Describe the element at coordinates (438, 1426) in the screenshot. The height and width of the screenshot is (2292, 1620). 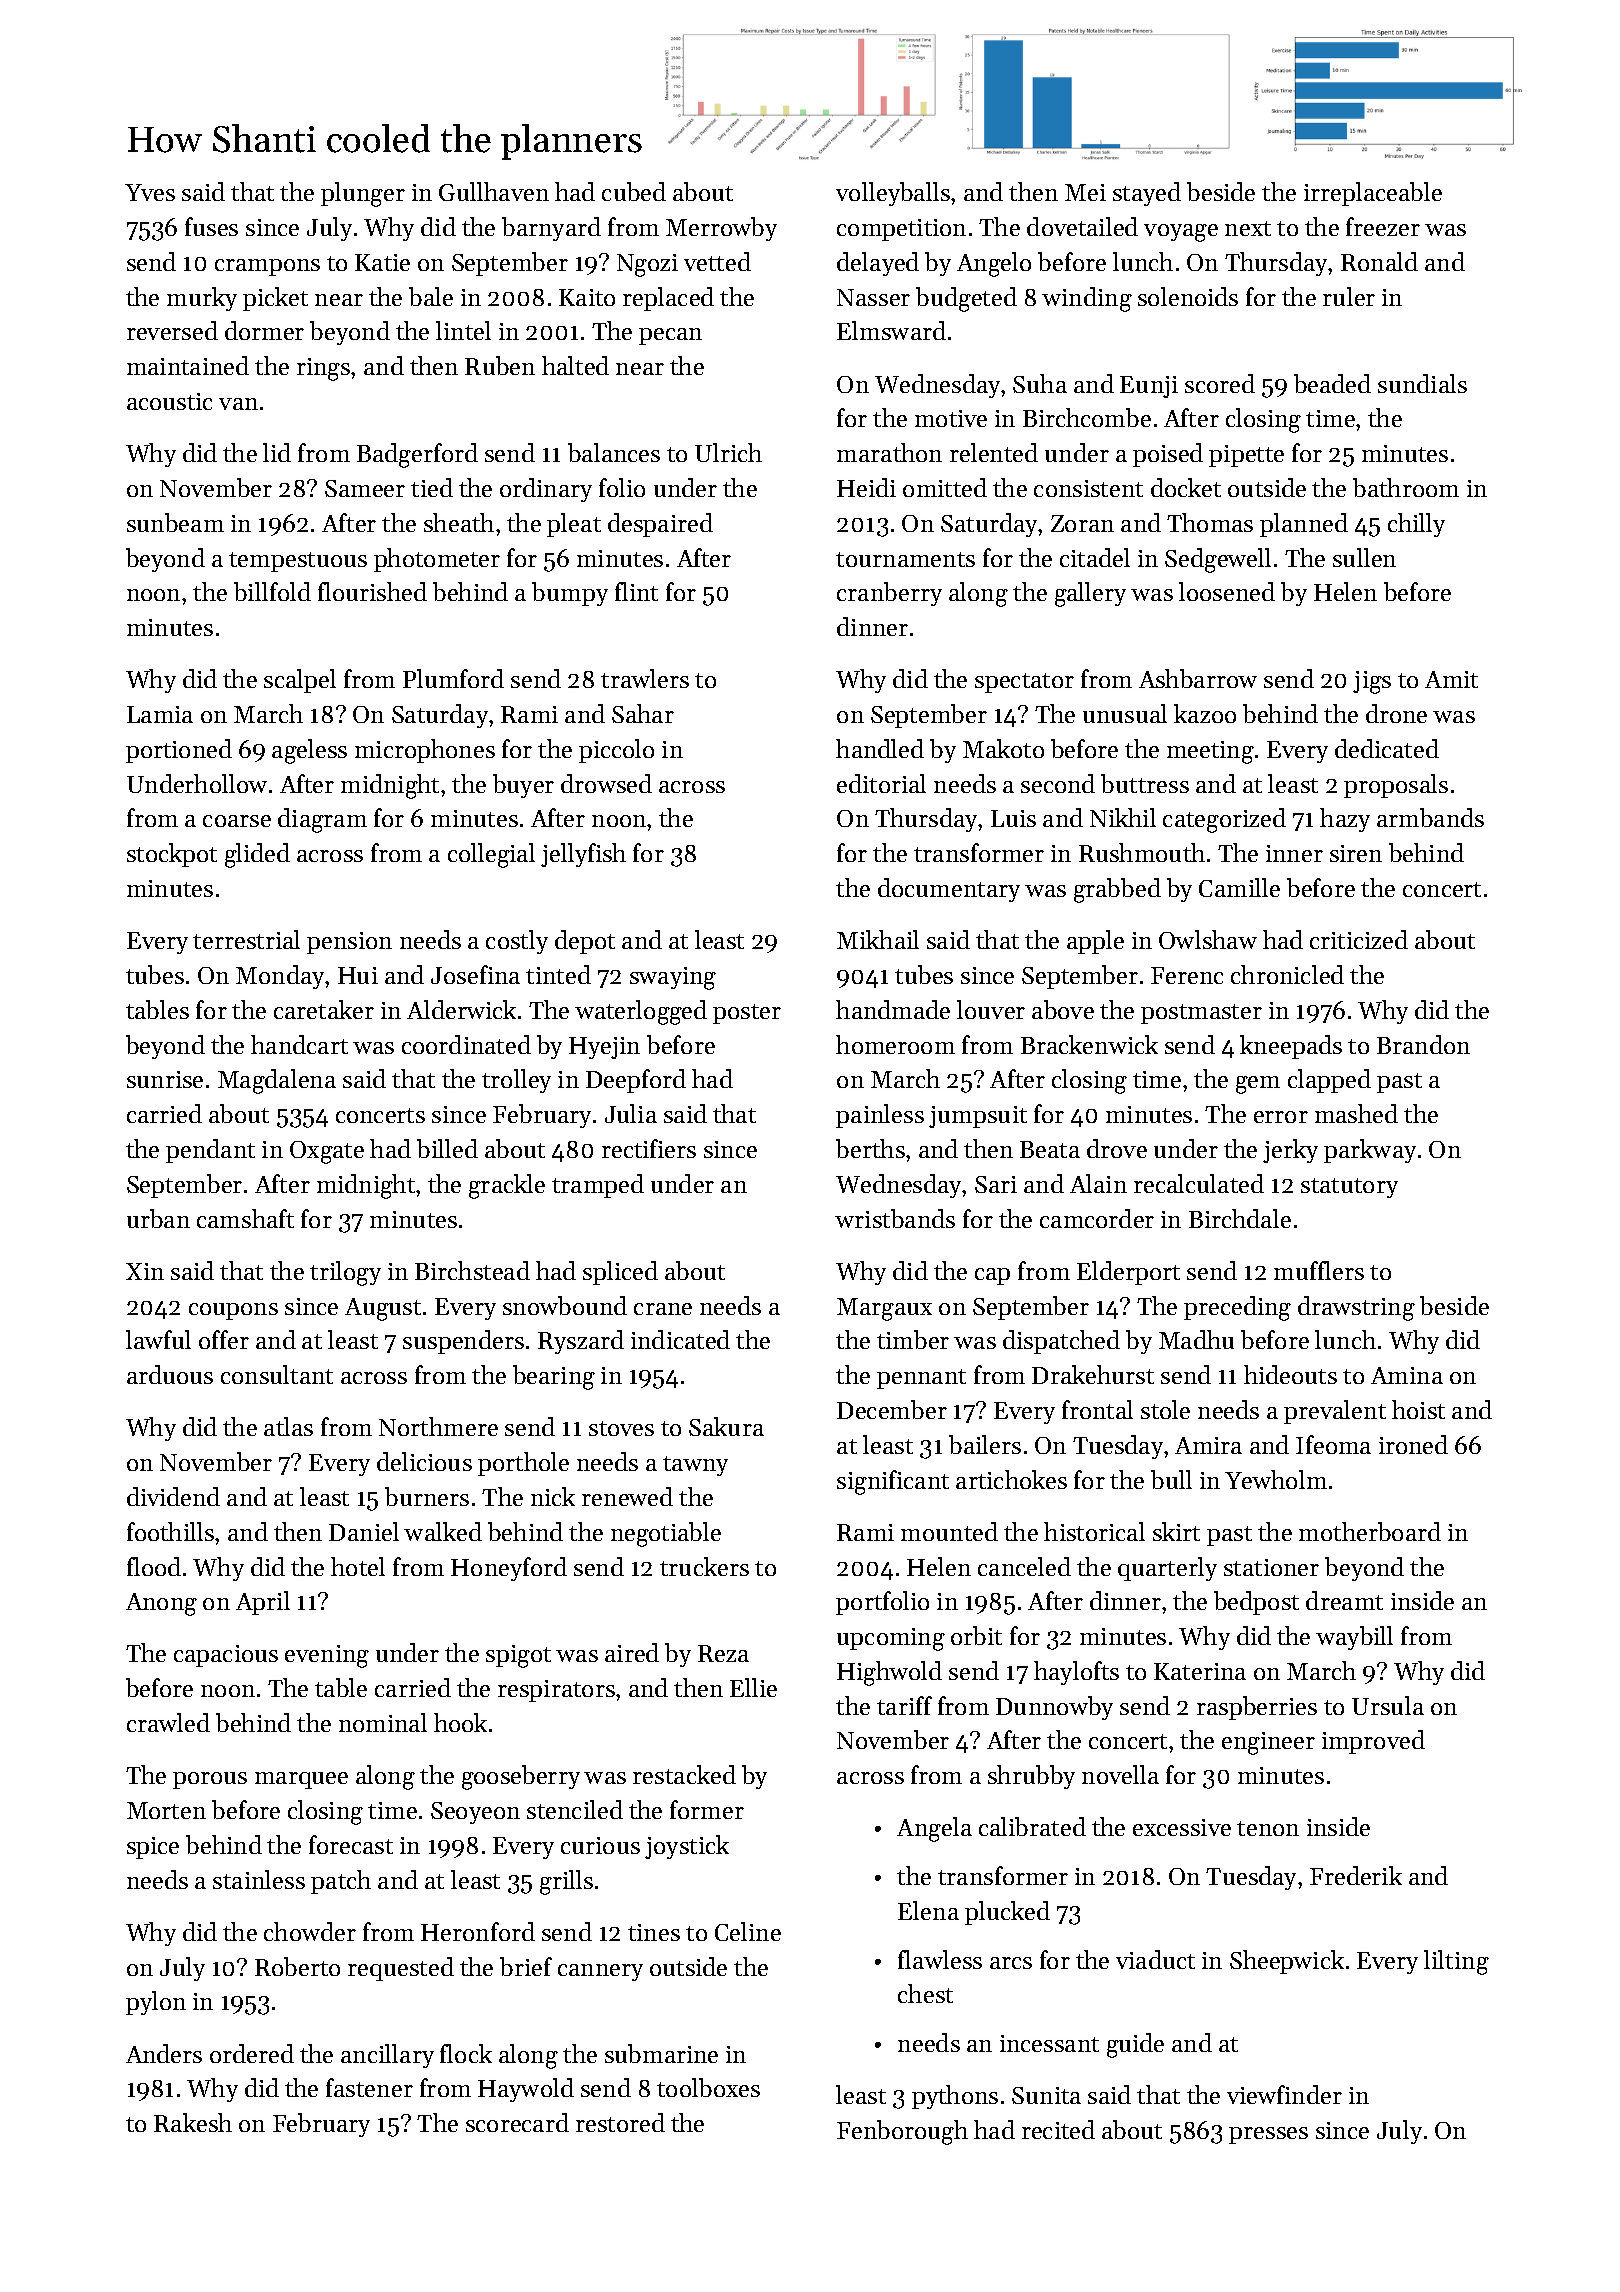
I see `Northmere` at that location.
